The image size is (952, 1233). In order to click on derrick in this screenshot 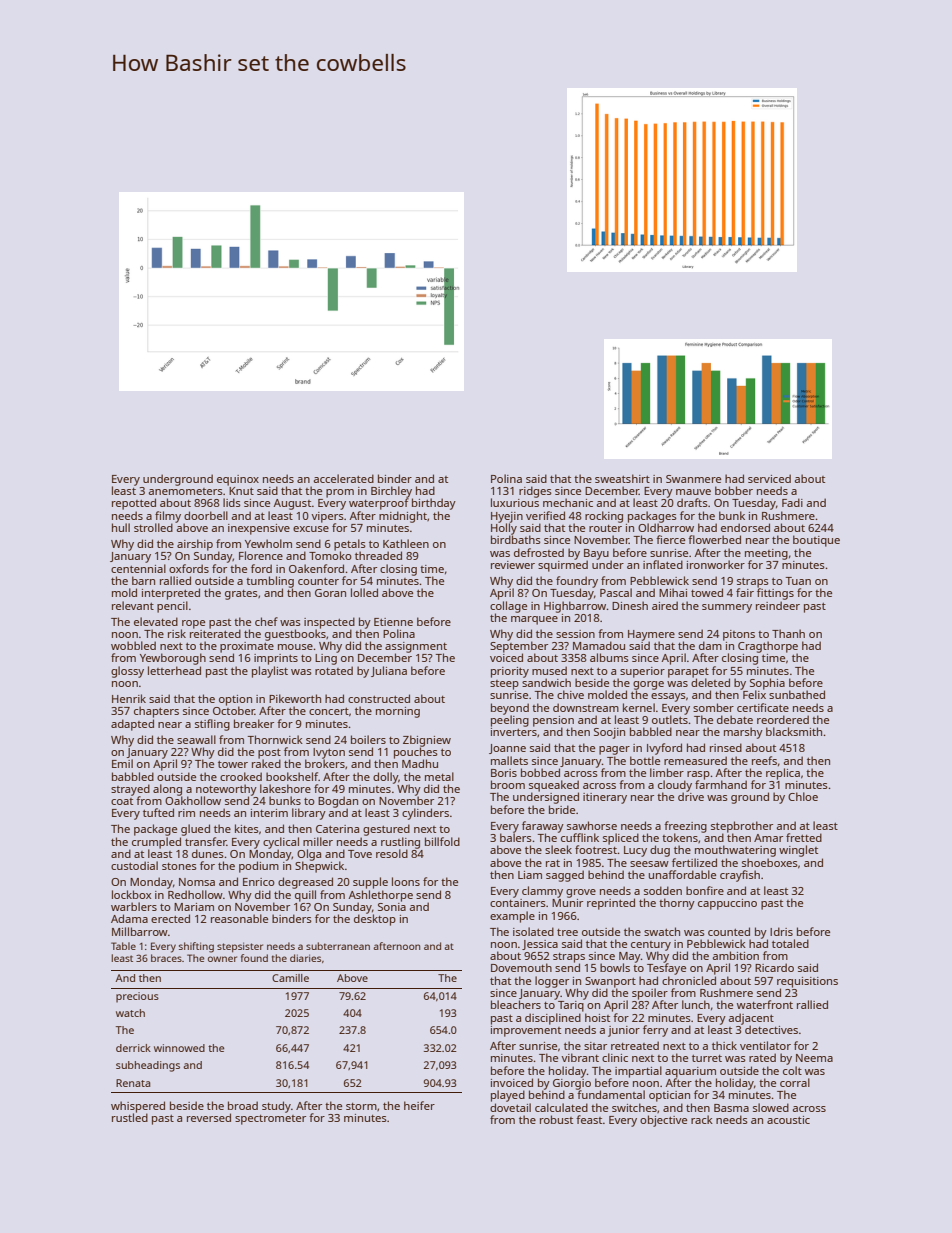, I will do `click(133, 1048)`.
